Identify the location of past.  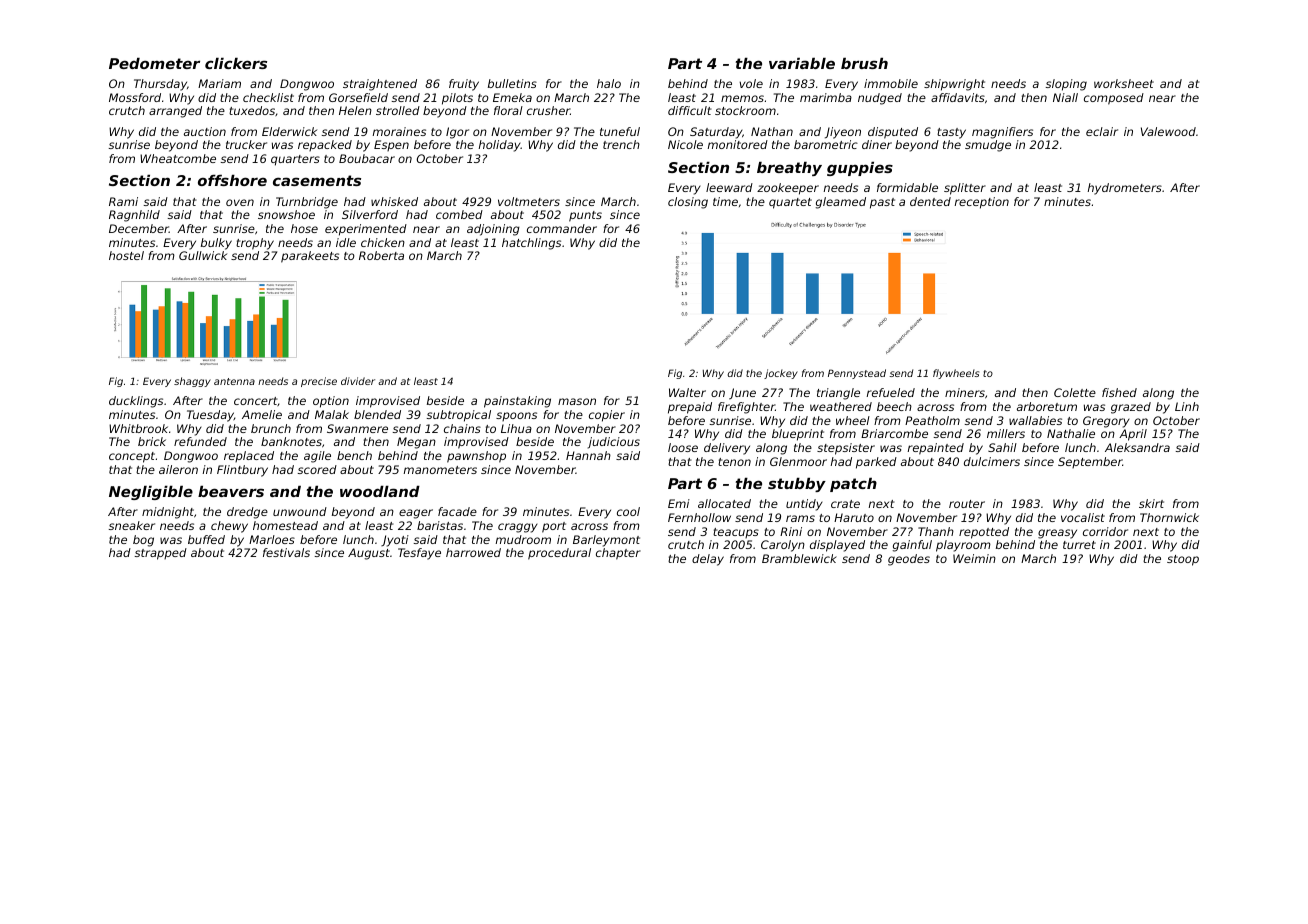
(882, 203).
